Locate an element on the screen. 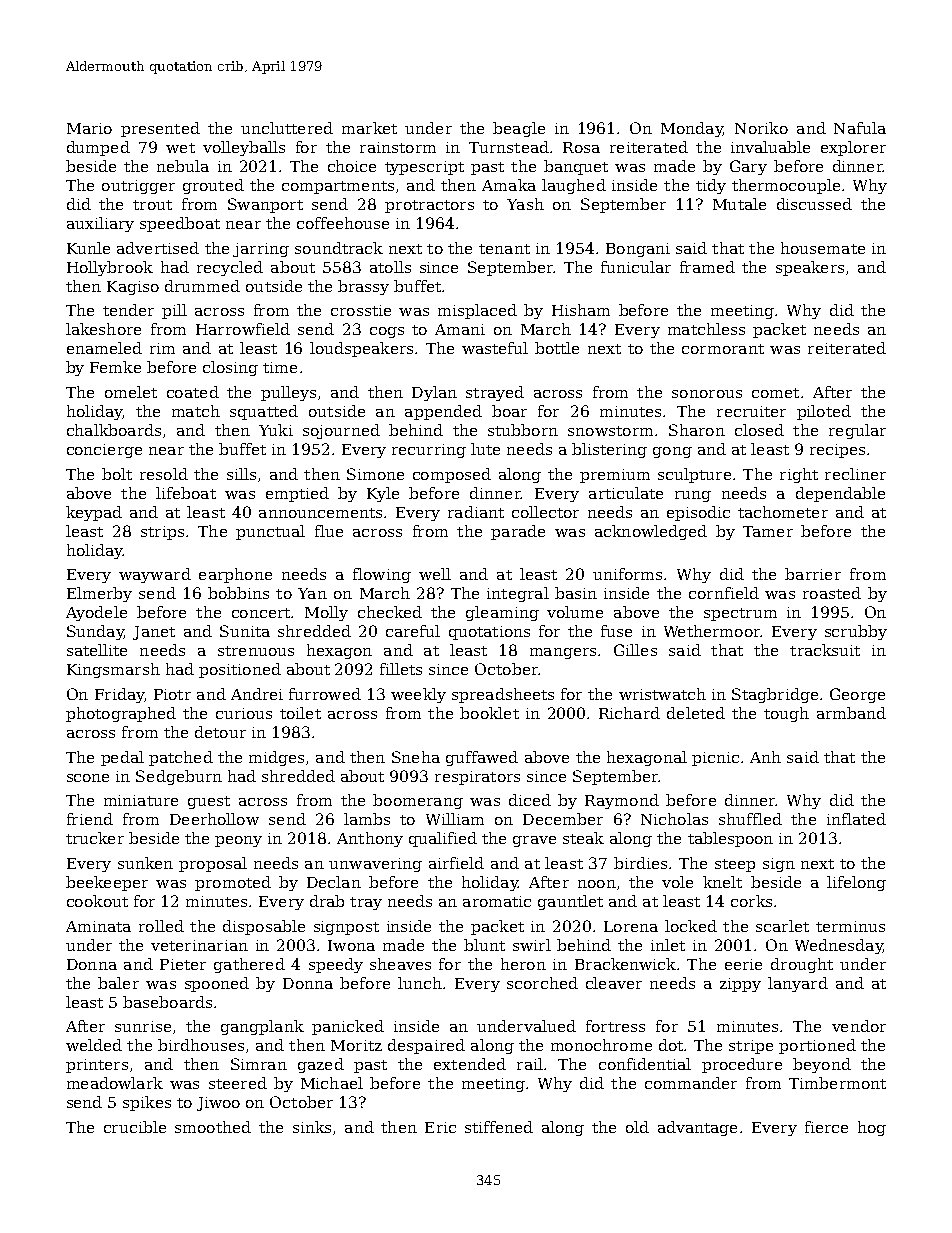 The width and height of the screenshot is (952, 1233). collector is located at coordinates (545, 512).
